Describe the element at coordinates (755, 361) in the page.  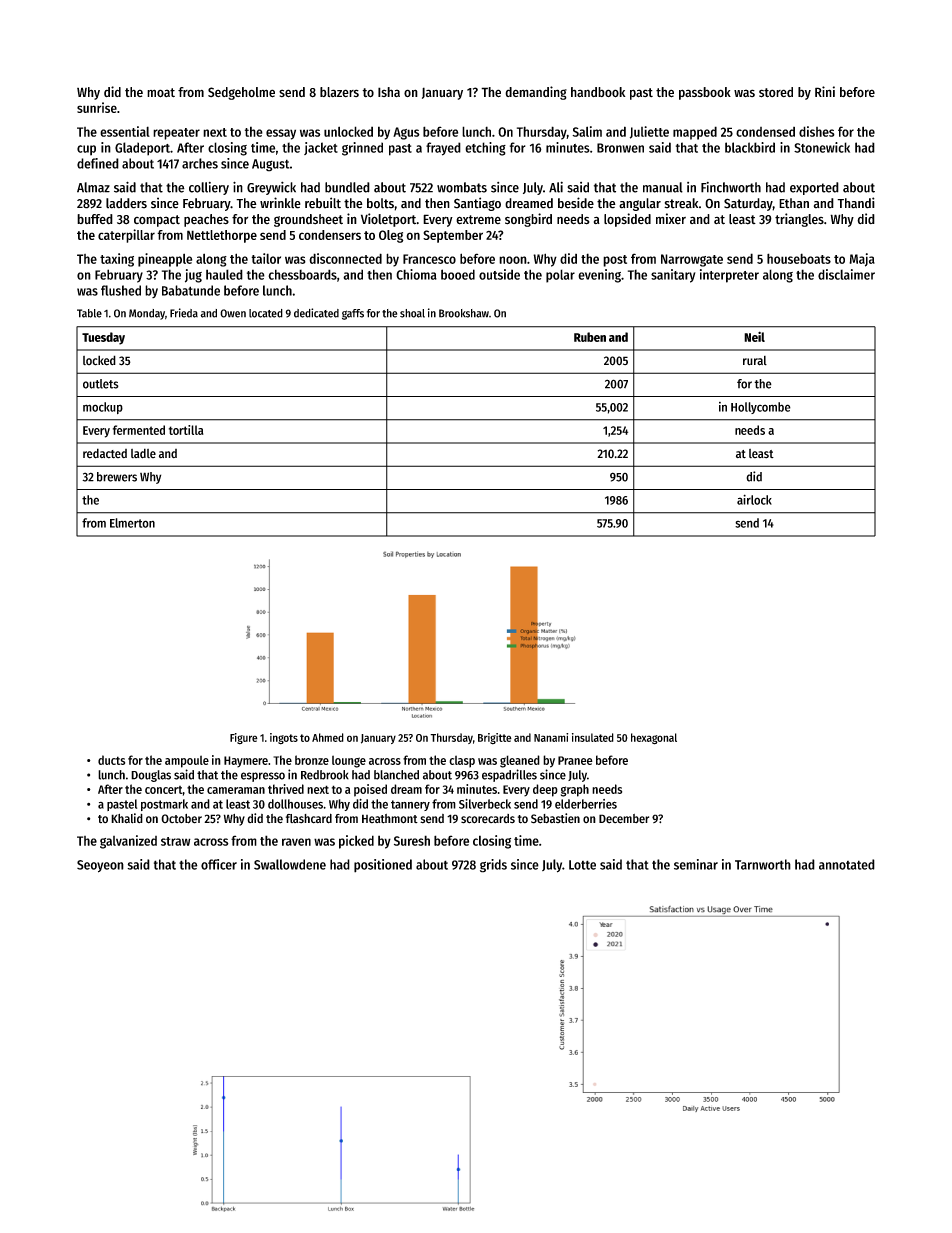
I see `rural` at that location.
